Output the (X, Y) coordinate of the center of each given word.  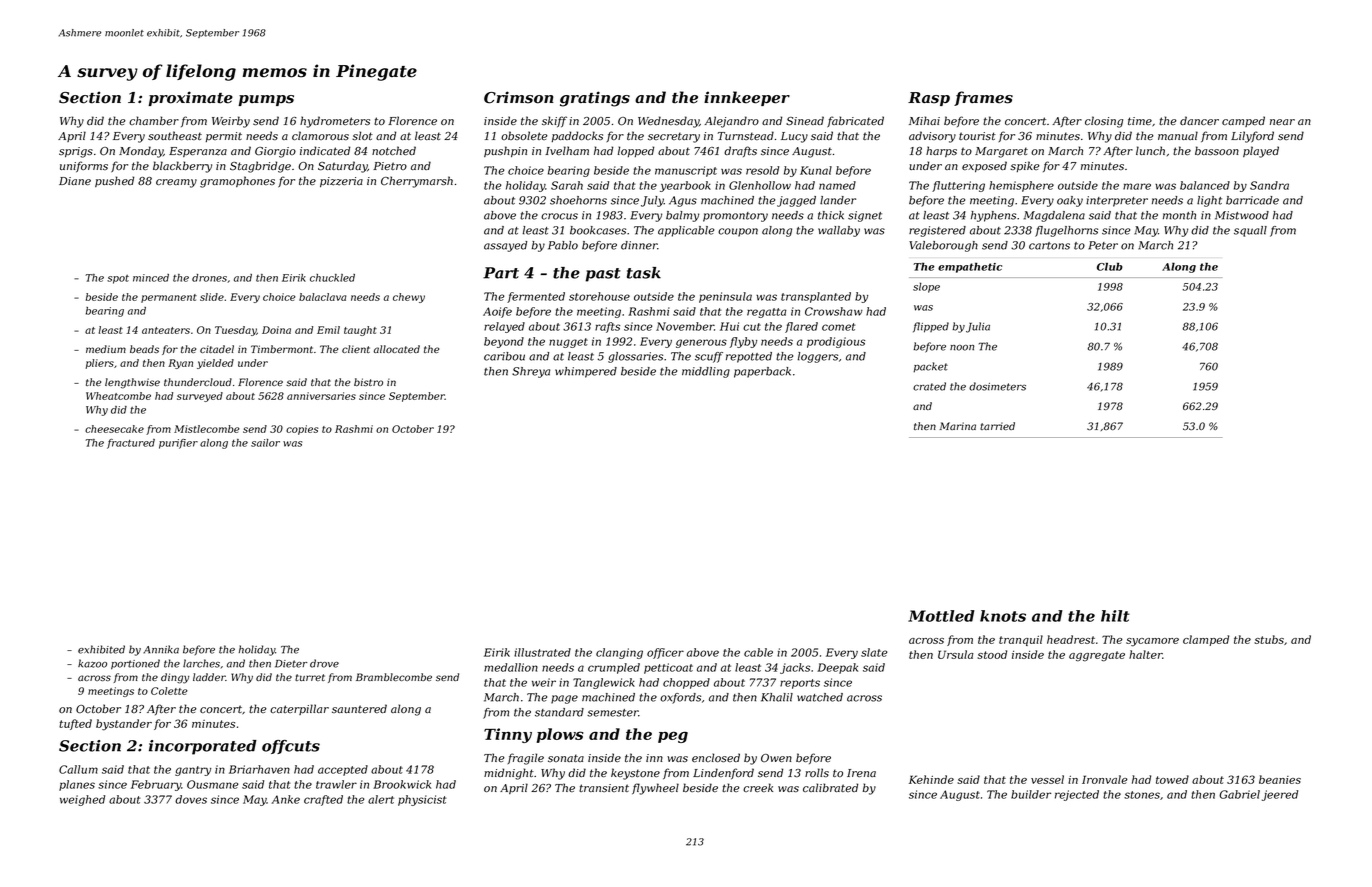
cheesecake (114, 429)
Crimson (519, 97)
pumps (266, 100)
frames (983, 98)
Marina (957, 426)
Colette (169, 691)
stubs (1269, 639)
